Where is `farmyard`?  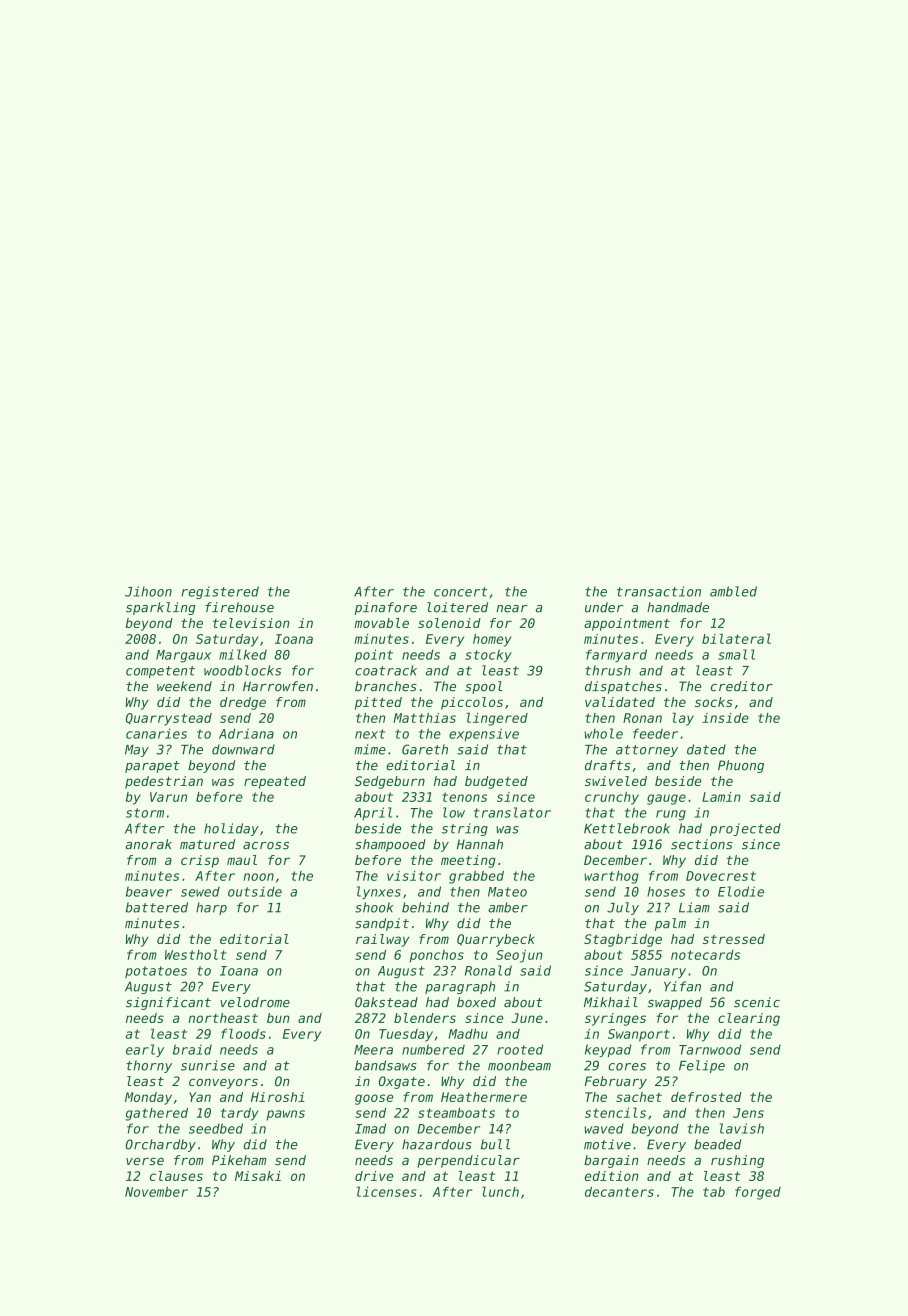 farmyard is located at coordinates (616, 655).
